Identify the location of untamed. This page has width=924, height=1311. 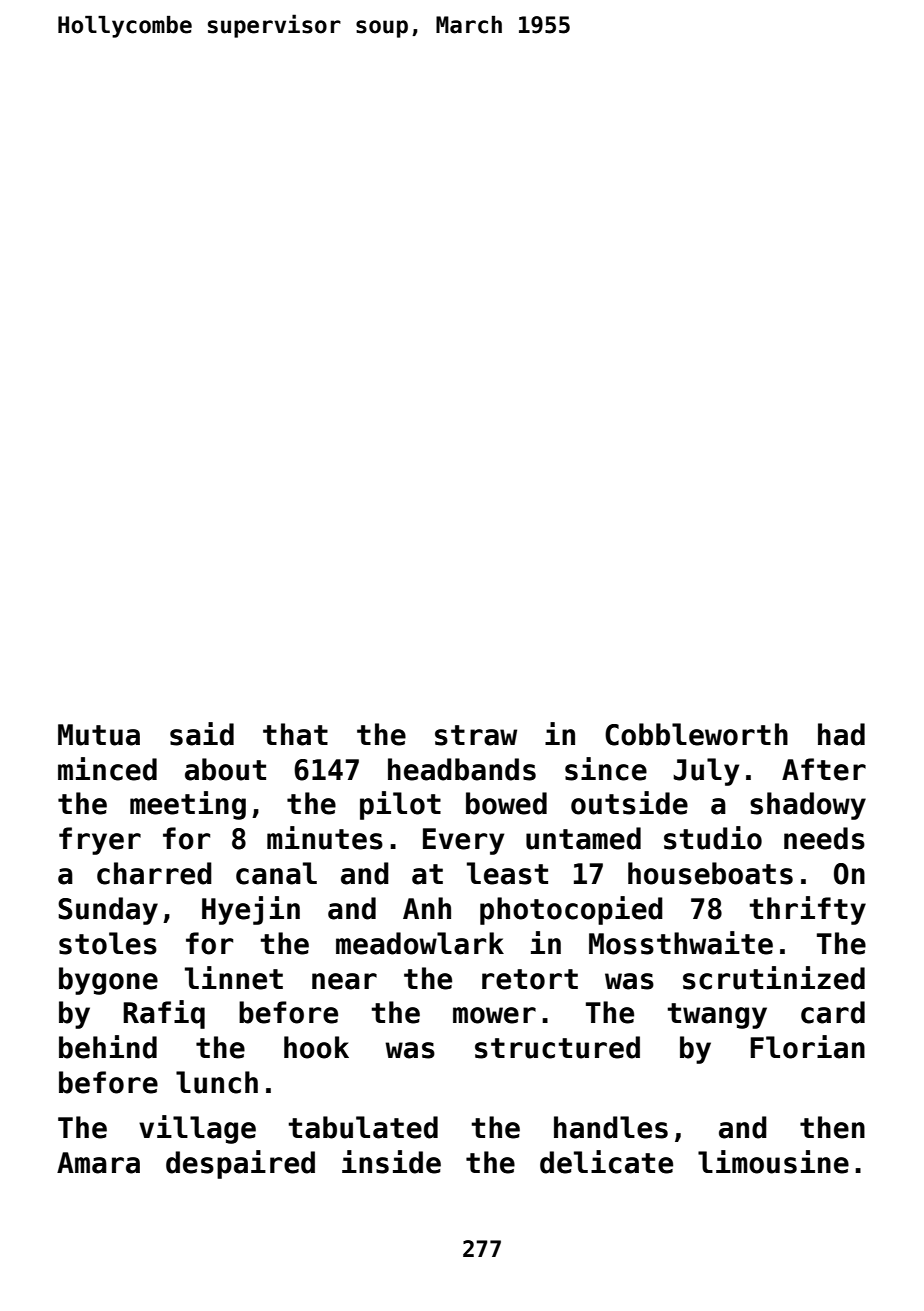
(583, 838).
